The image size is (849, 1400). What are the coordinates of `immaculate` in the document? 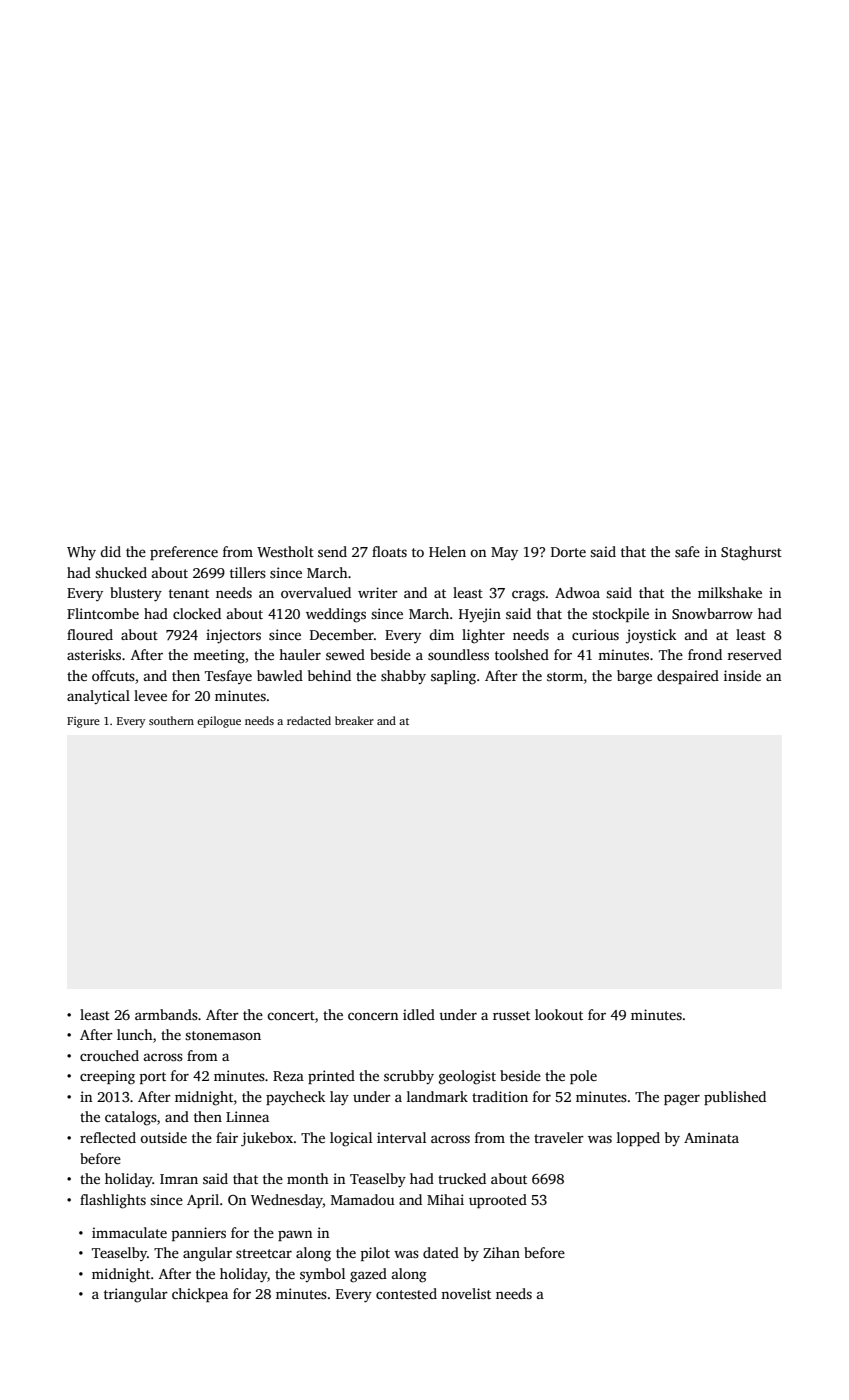 It's located at (129, 1232).
